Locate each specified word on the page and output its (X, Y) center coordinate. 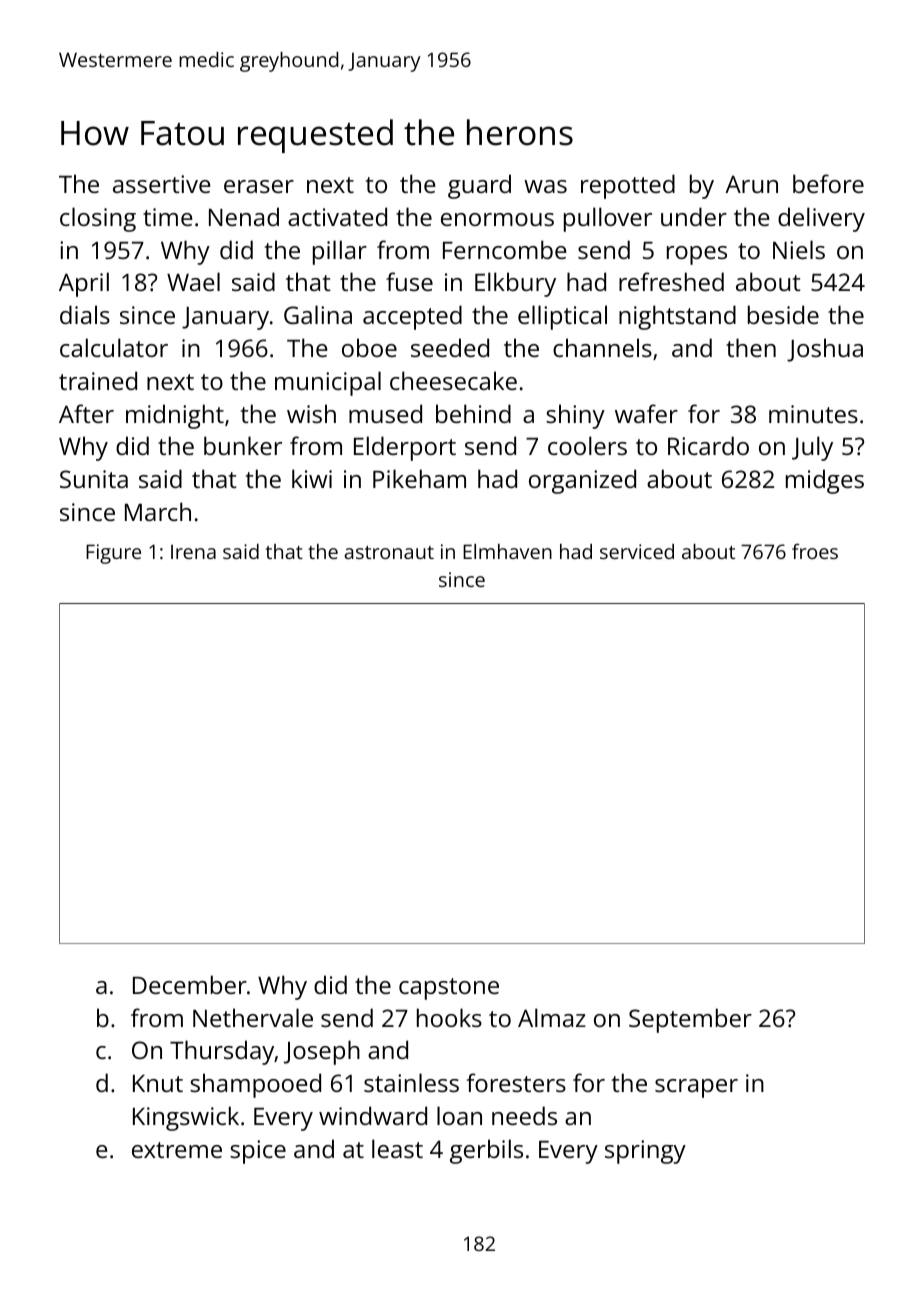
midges (825, 481)
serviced (637, 551)
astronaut (389, 552)
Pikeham (419, 478)
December (190, 984)
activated (337, 216)
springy (645, 1152)
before (828, 183)
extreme (177, 1150)
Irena (193, 552)
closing (98, 219)
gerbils (486, 1151)
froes (815, 551)
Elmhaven (507, 551)
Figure (113, 554)
